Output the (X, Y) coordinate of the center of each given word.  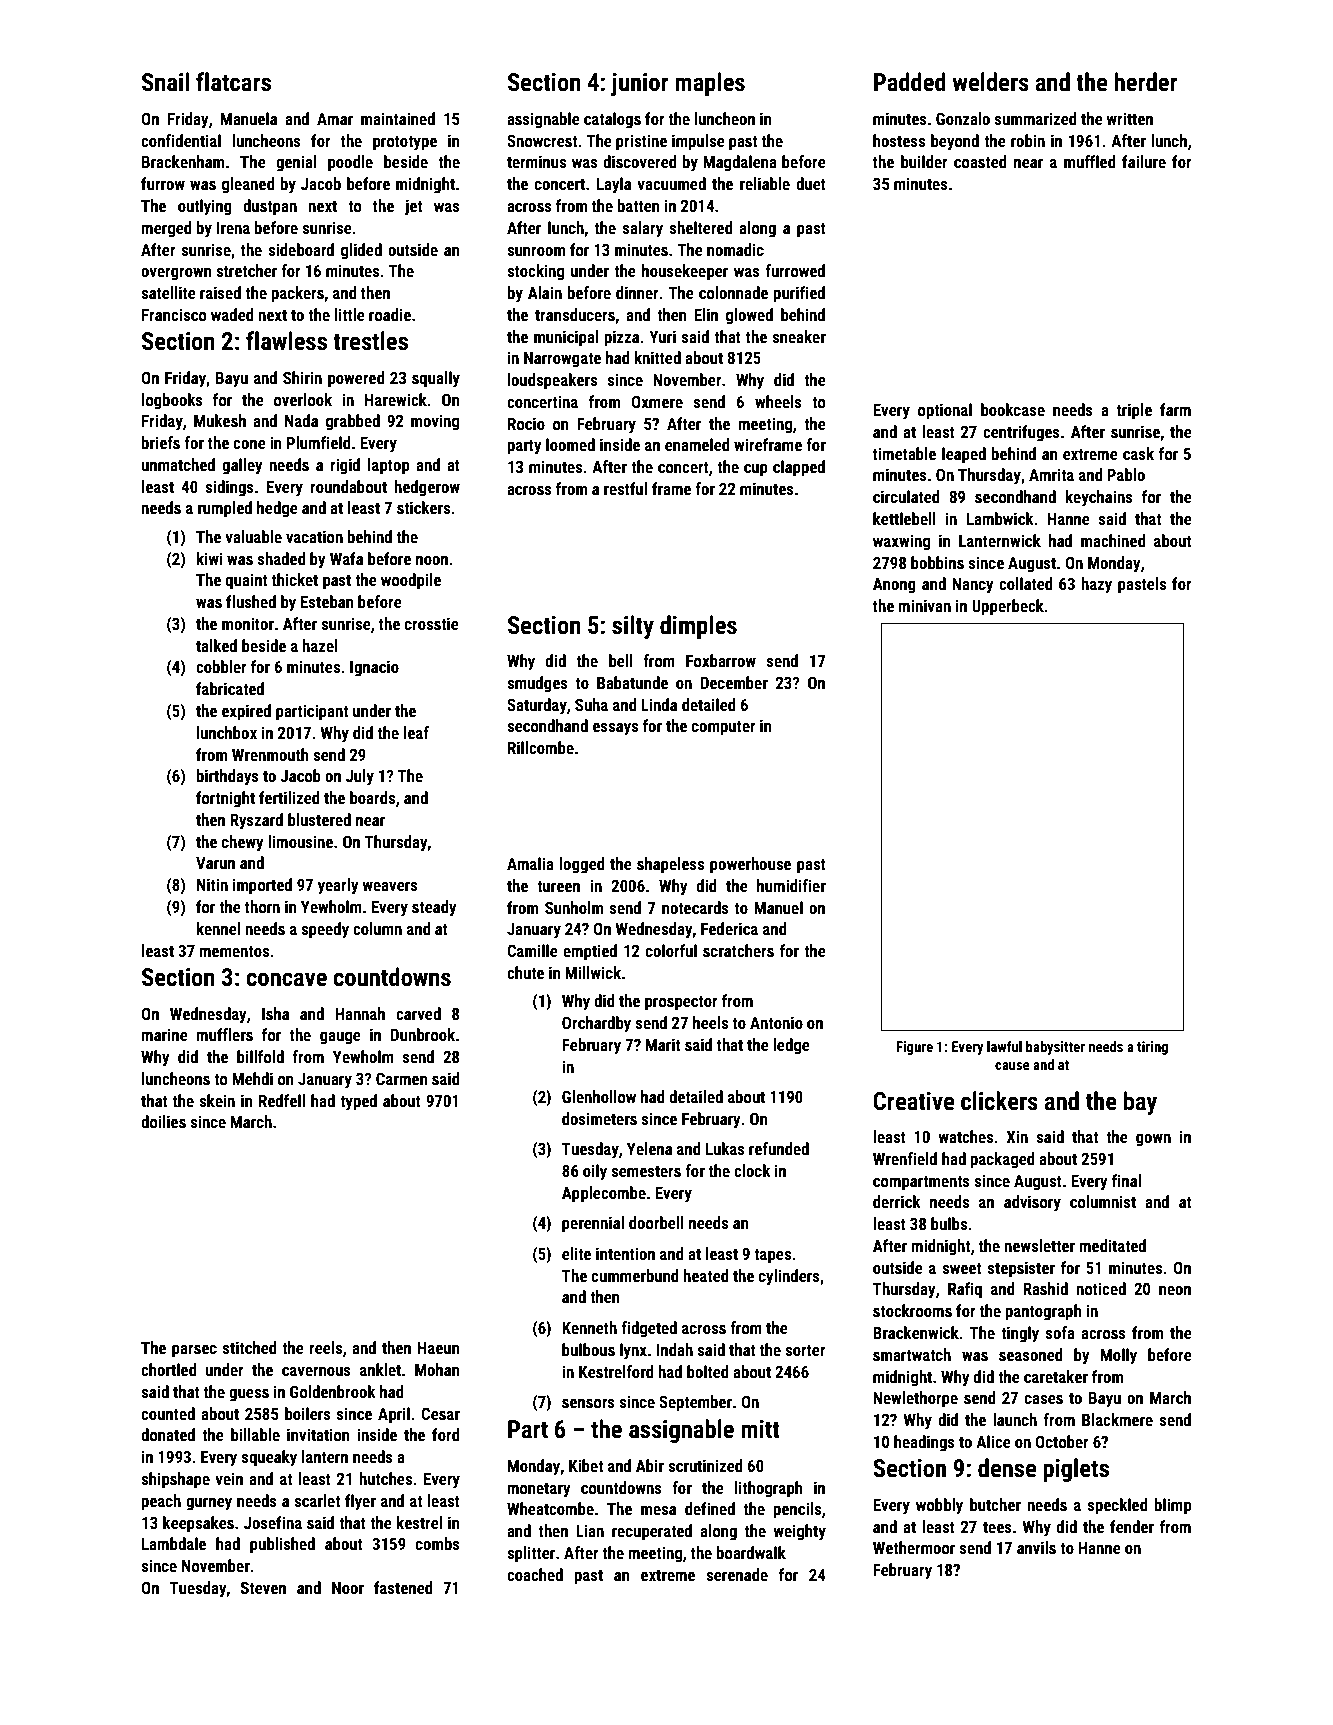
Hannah (360, 1013)
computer (724, 728)
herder (1146, 82)
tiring (1152, 1048)
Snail (165, 82)
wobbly (939, 1506)
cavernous (316, 1371)
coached (535, 1574)
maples (710, 84)
